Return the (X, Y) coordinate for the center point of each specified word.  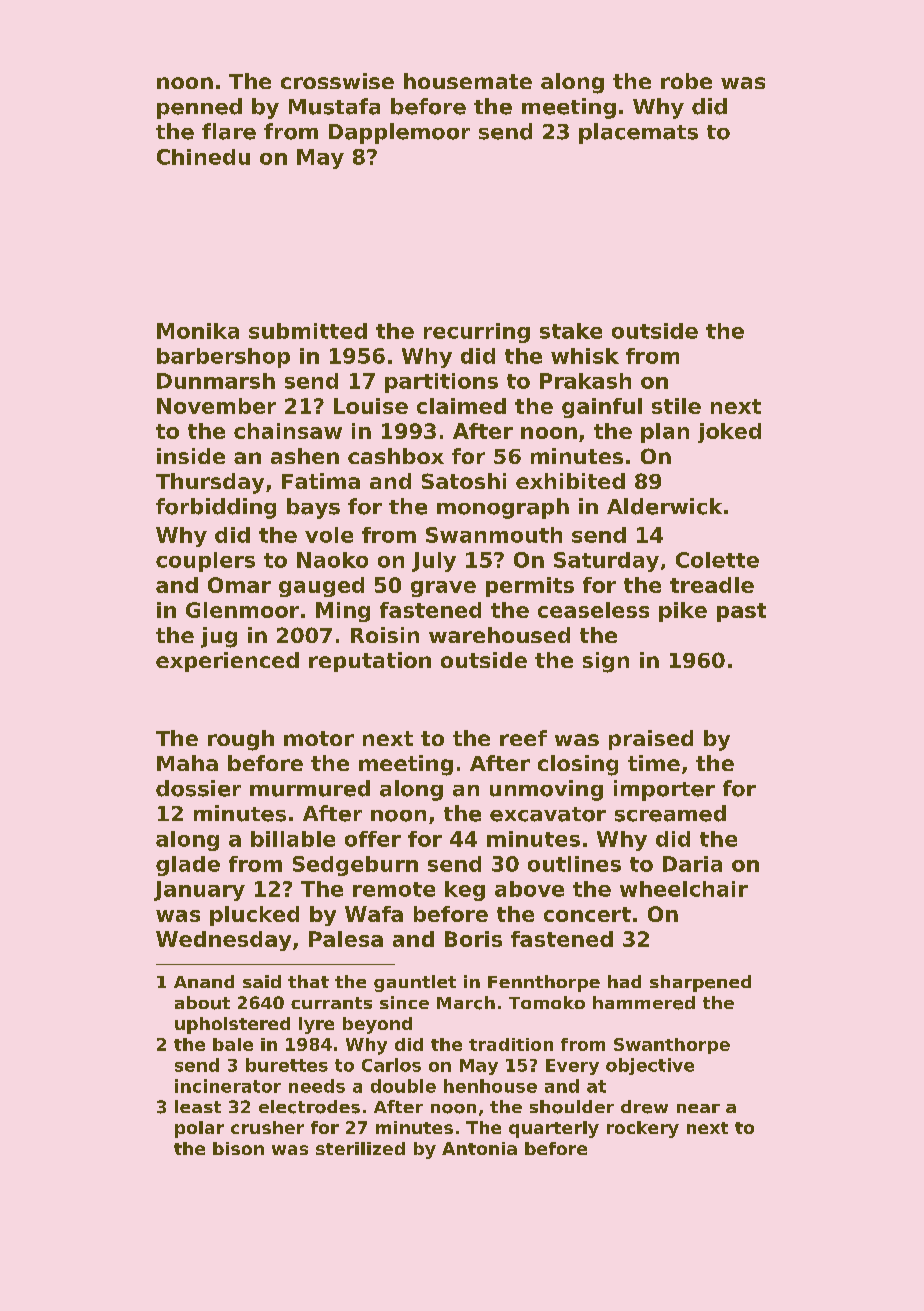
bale (233, 1044)
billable (293, 839)
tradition (511, 1044)
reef (523, 738)
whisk (585, 356)
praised (651, 740)
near (698, 1108)
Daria (692, 864)
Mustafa (334, 106)
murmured (310, 788)
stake (571, 331)
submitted (308, 331)
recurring (477, 333)
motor (319, 738)
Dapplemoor (399, 133)
